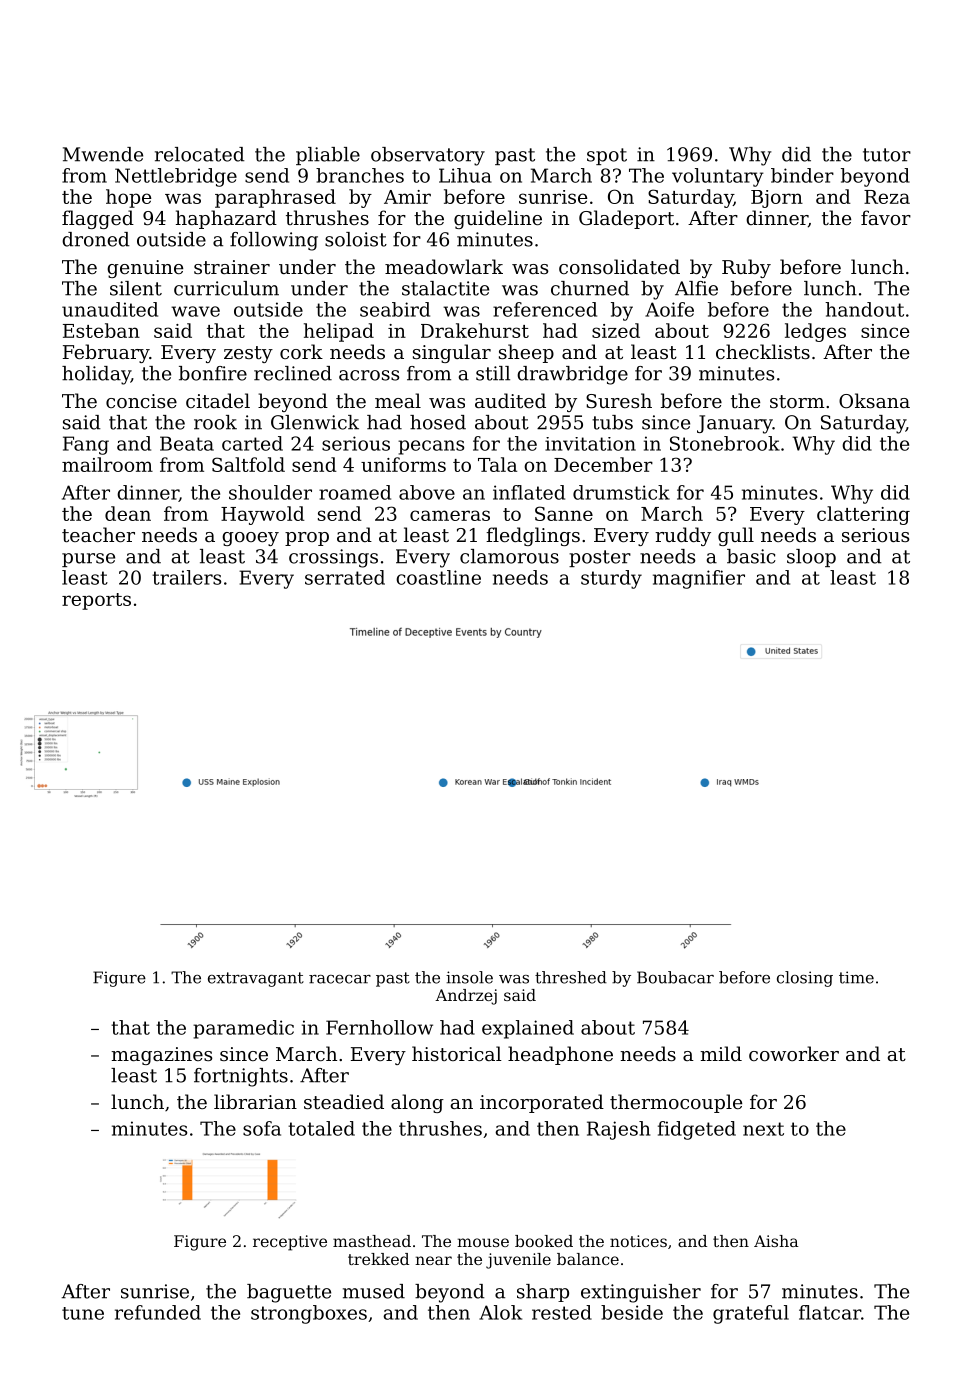 This screenshot has height=1380, width=972. I want to click on purse, so click(88, 560).
